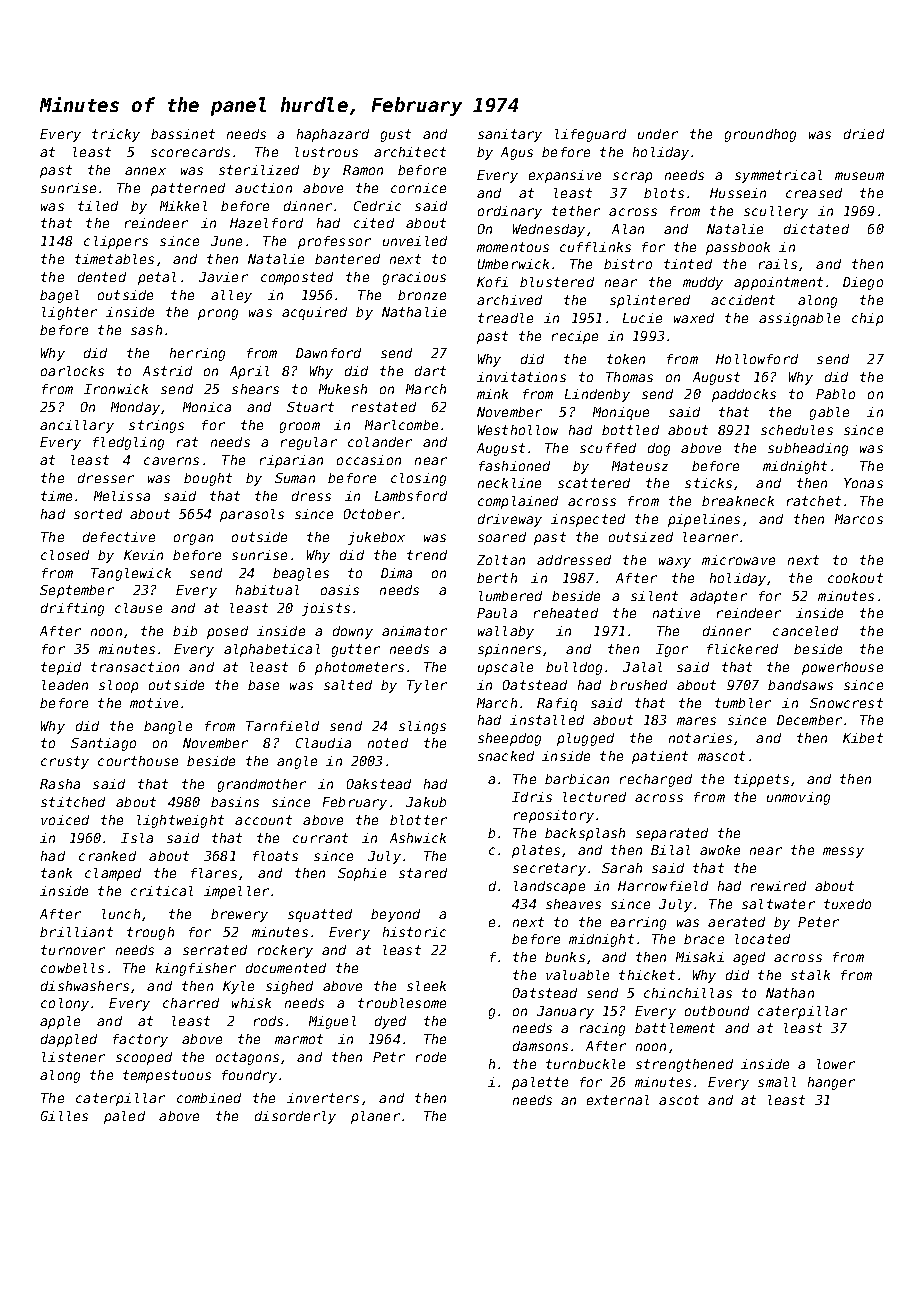 The width and height of the document is (924, 1308). What do you see at coordinates (340, 590) in the document?
I see `oasis` at bounding box center [340, 590].
